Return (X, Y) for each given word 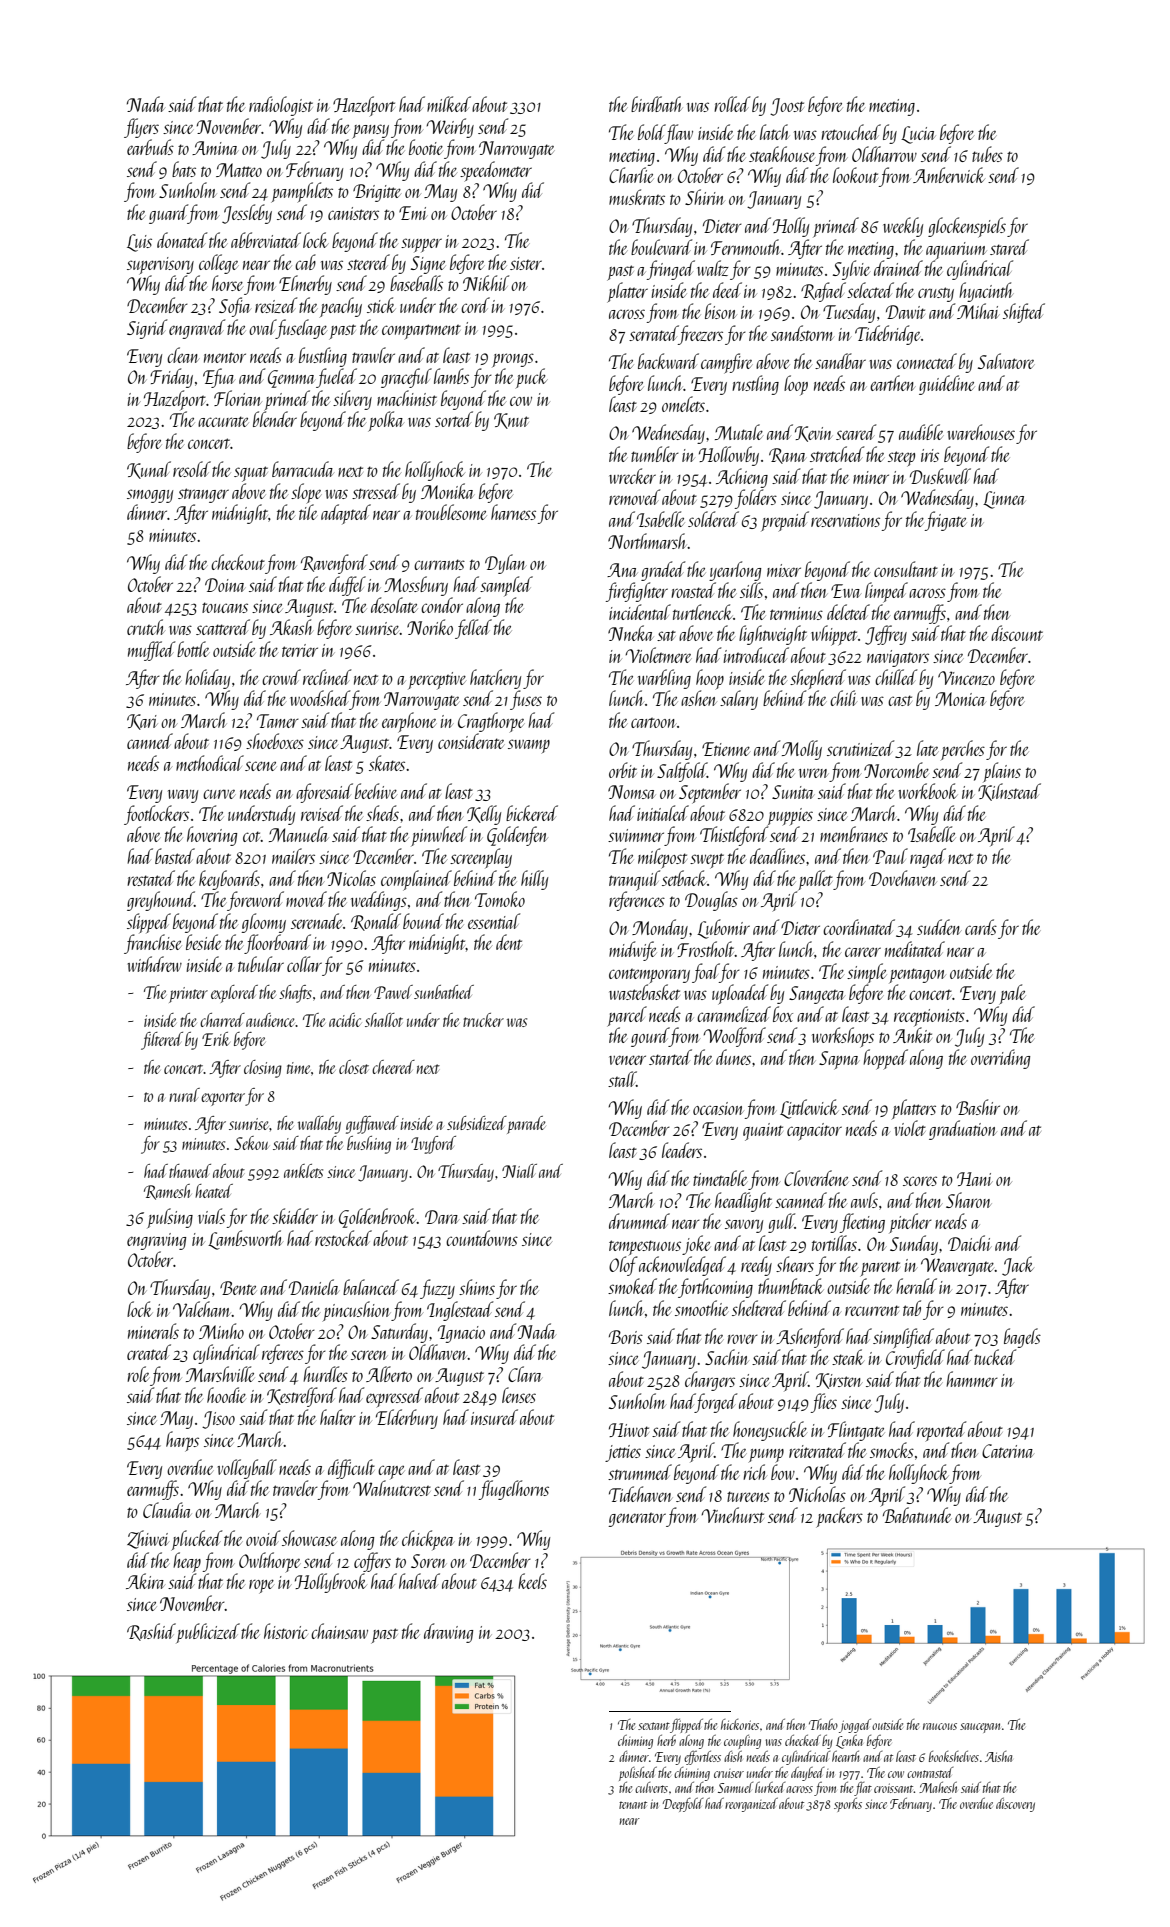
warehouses (981, 432)
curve (219, 794)
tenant (633, 1805)
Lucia (918, 135)
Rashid (151, 1632)
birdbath (656, 104)
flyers (141, 128)
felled (473, 629)
